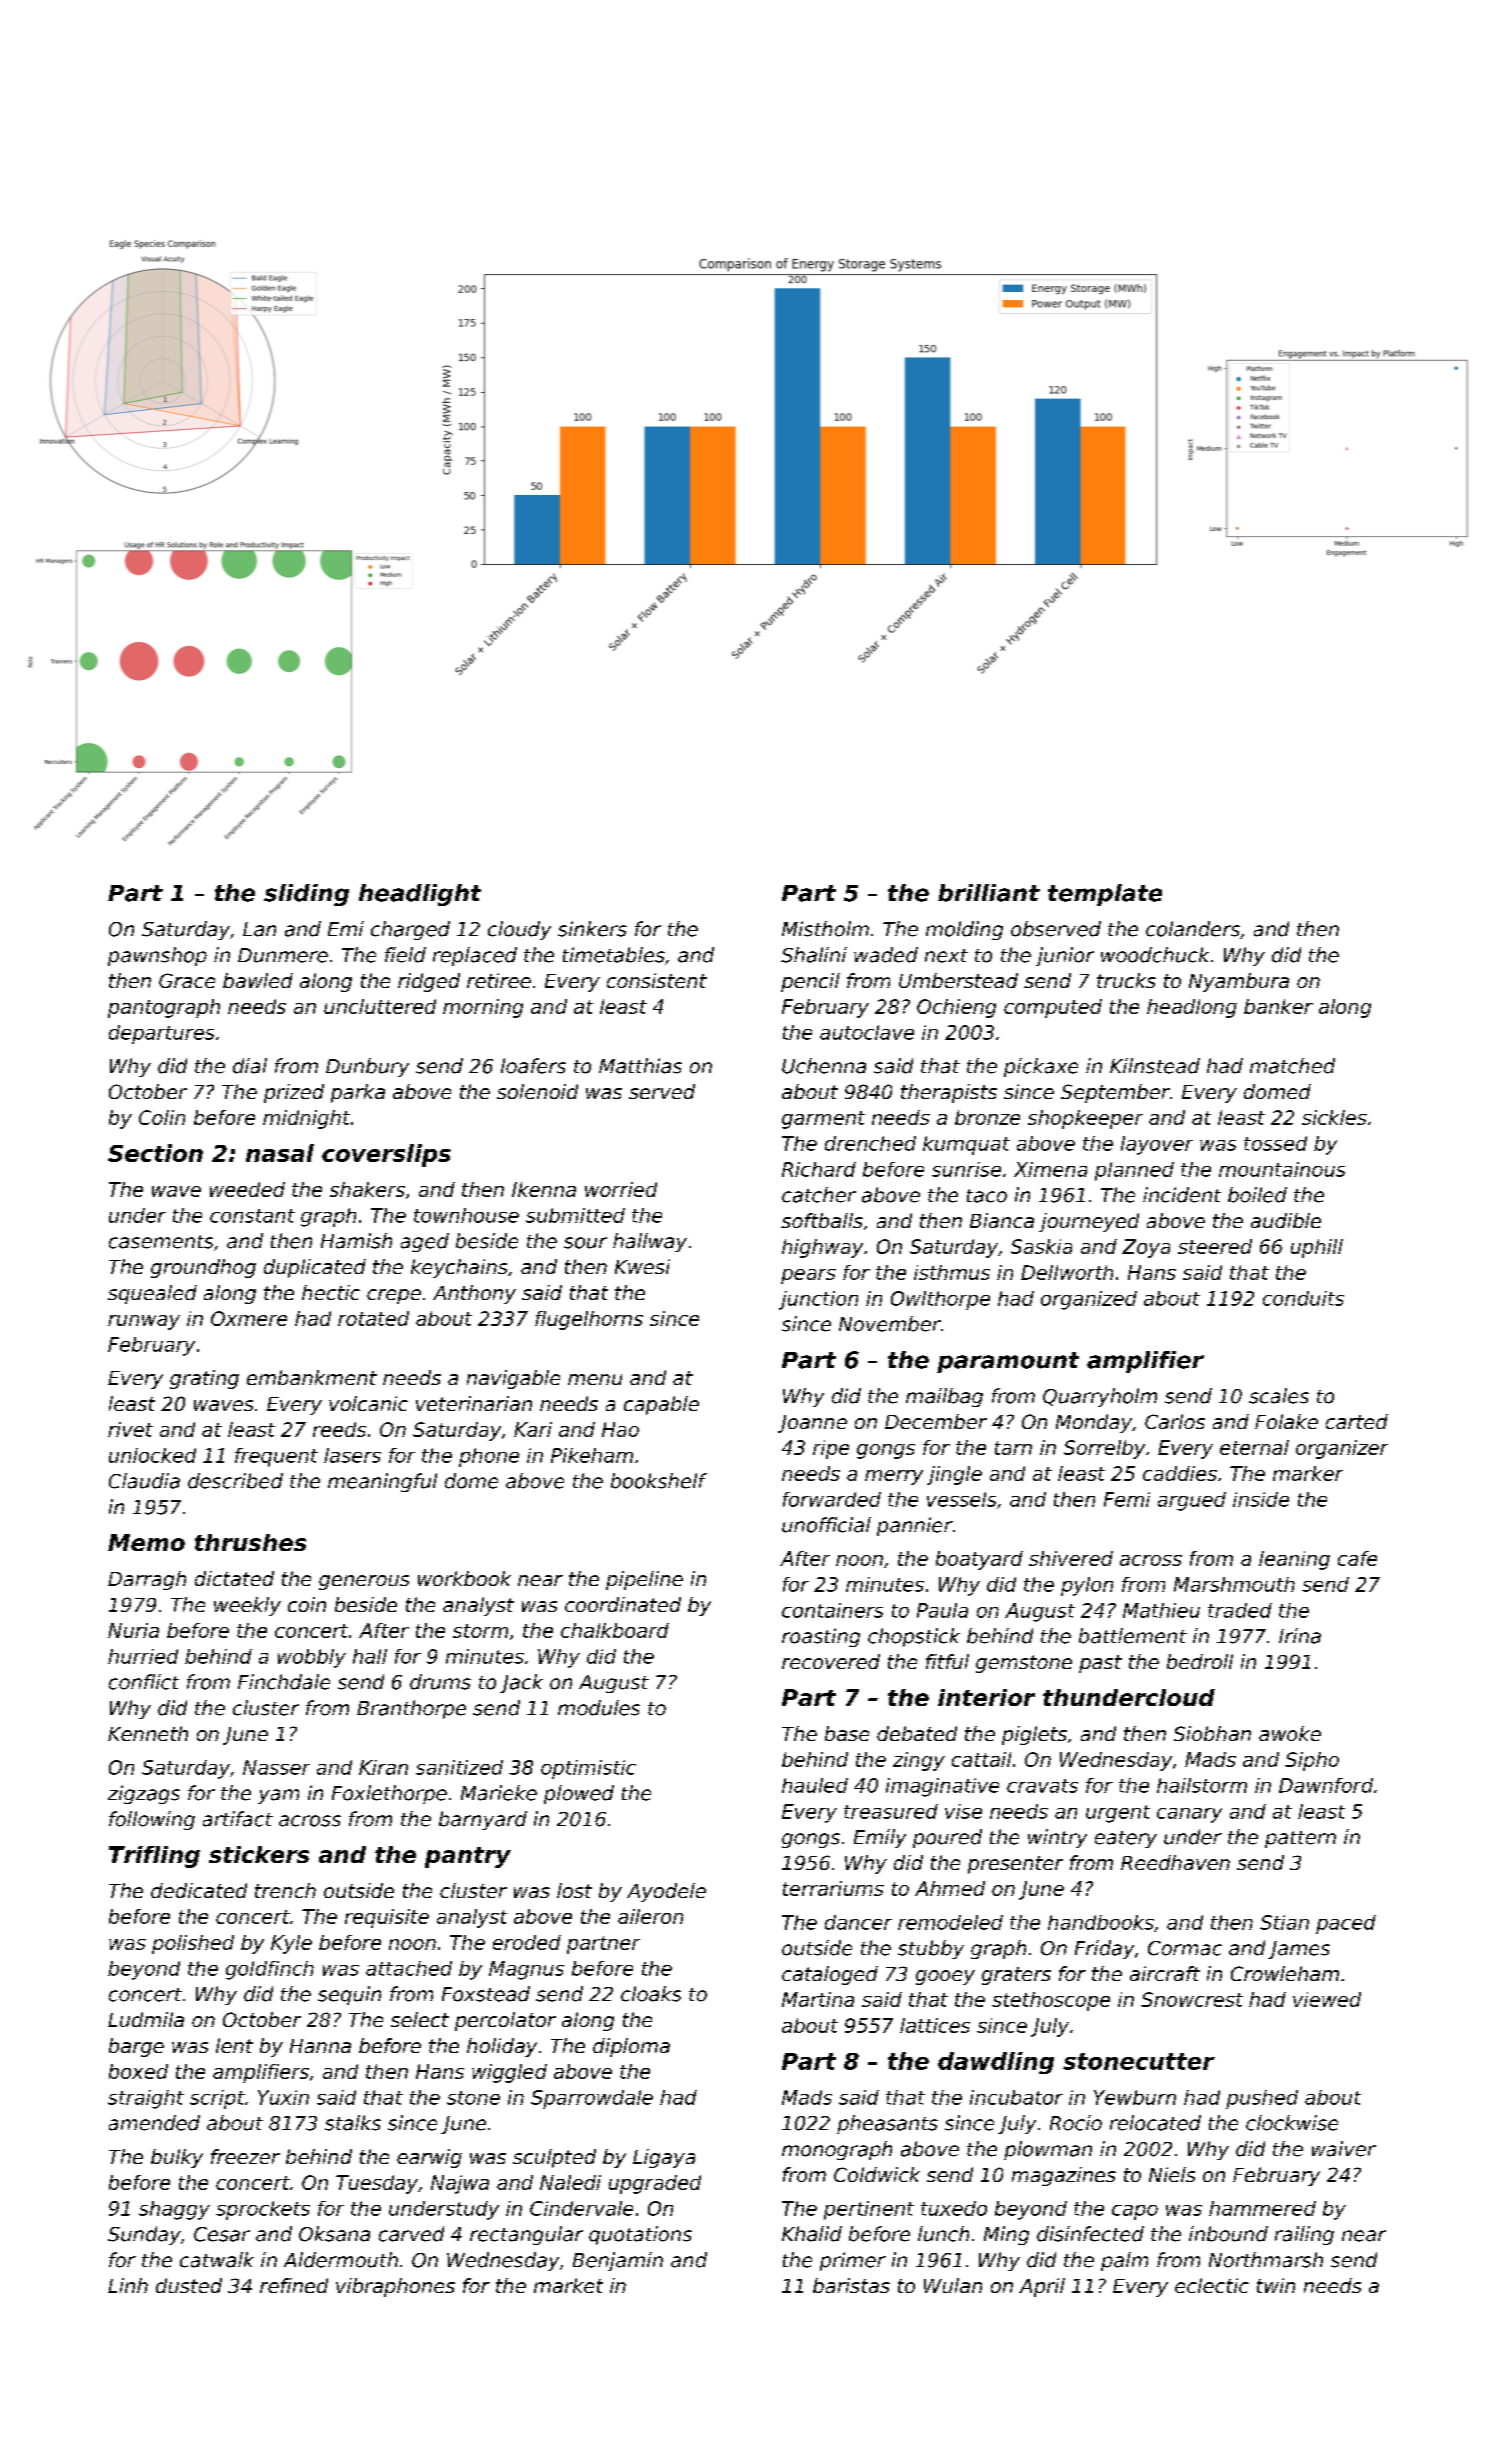 The image size is (1496, 2464). What do you see at coordinates (1212, 2285) in the screenshot?
I see `eclectic` at bounding box center [1212, 2285].
